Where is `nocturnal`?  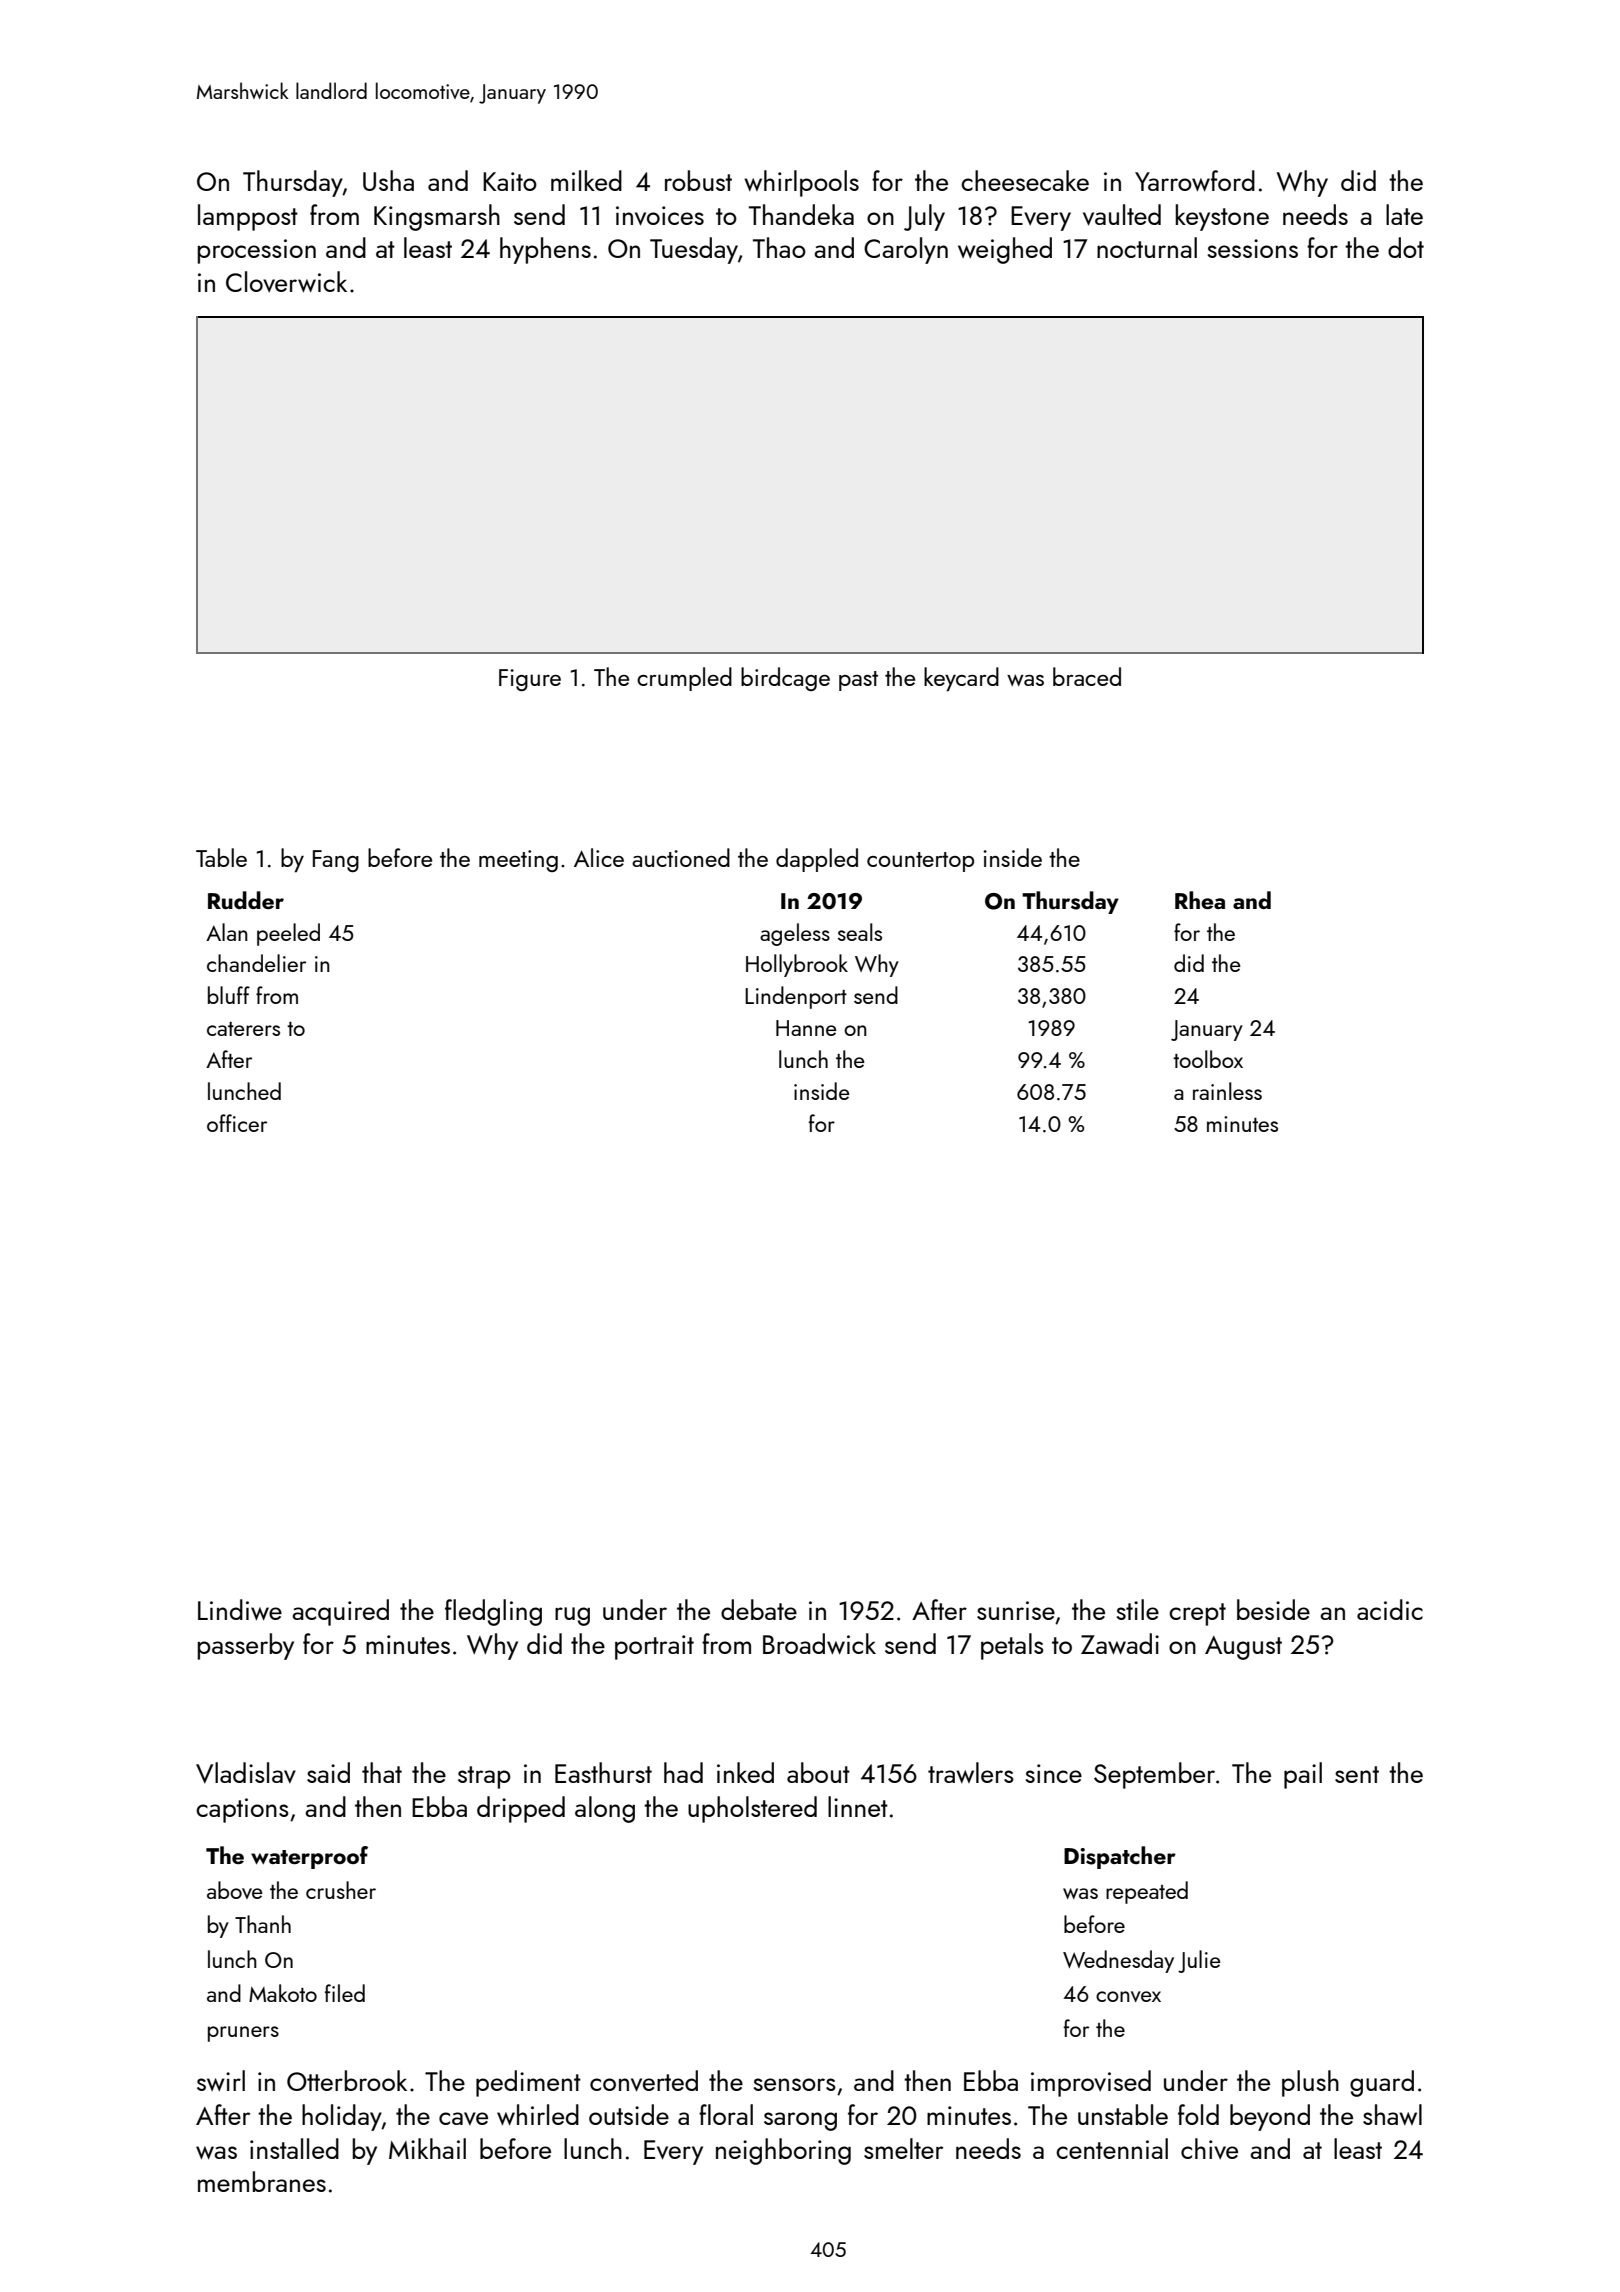
nocturnal is located at coordinates (1147, 247).
